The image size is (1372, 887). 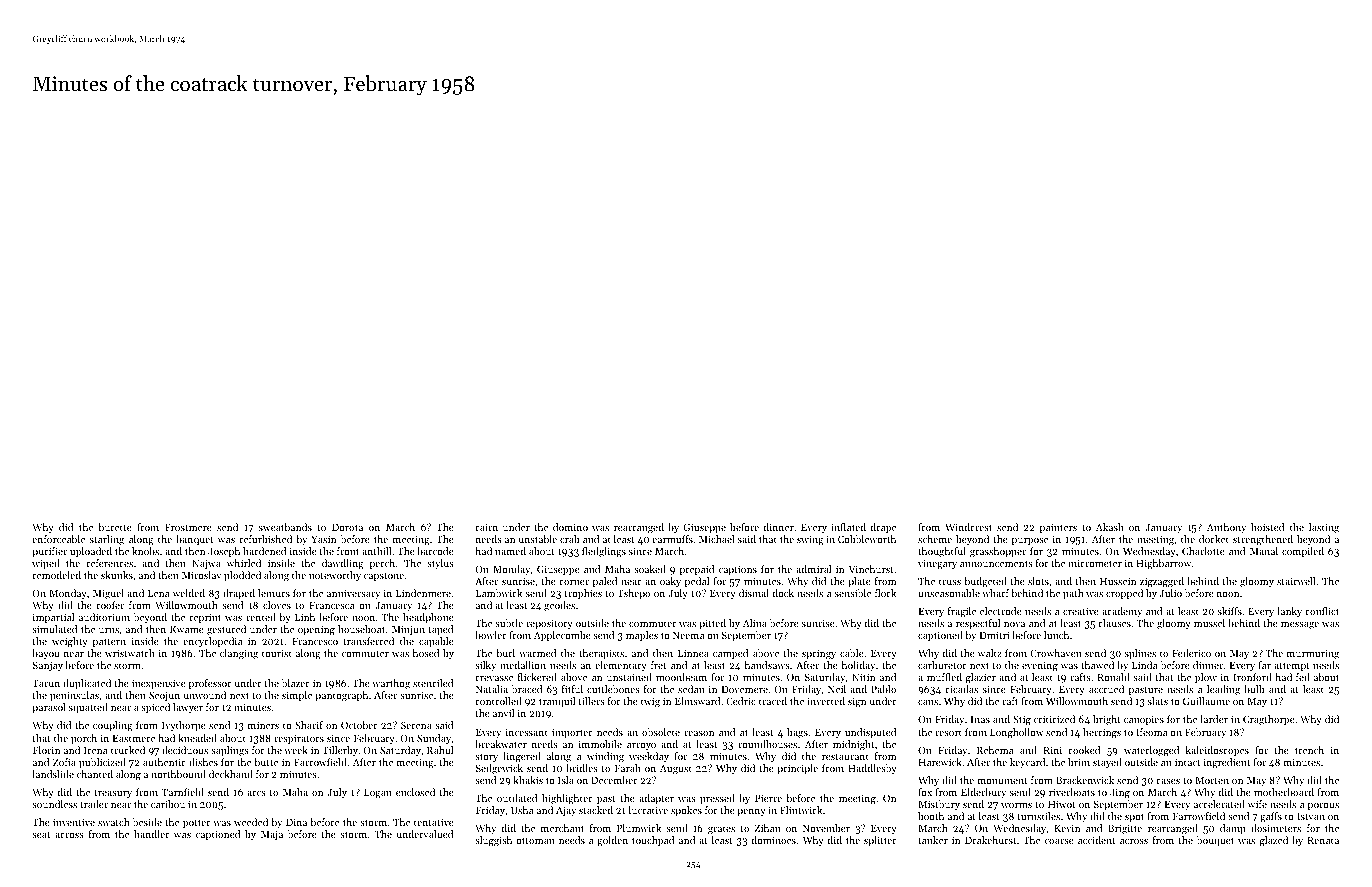 I want to click on Haddlesby, so click(x=872, y=769).
